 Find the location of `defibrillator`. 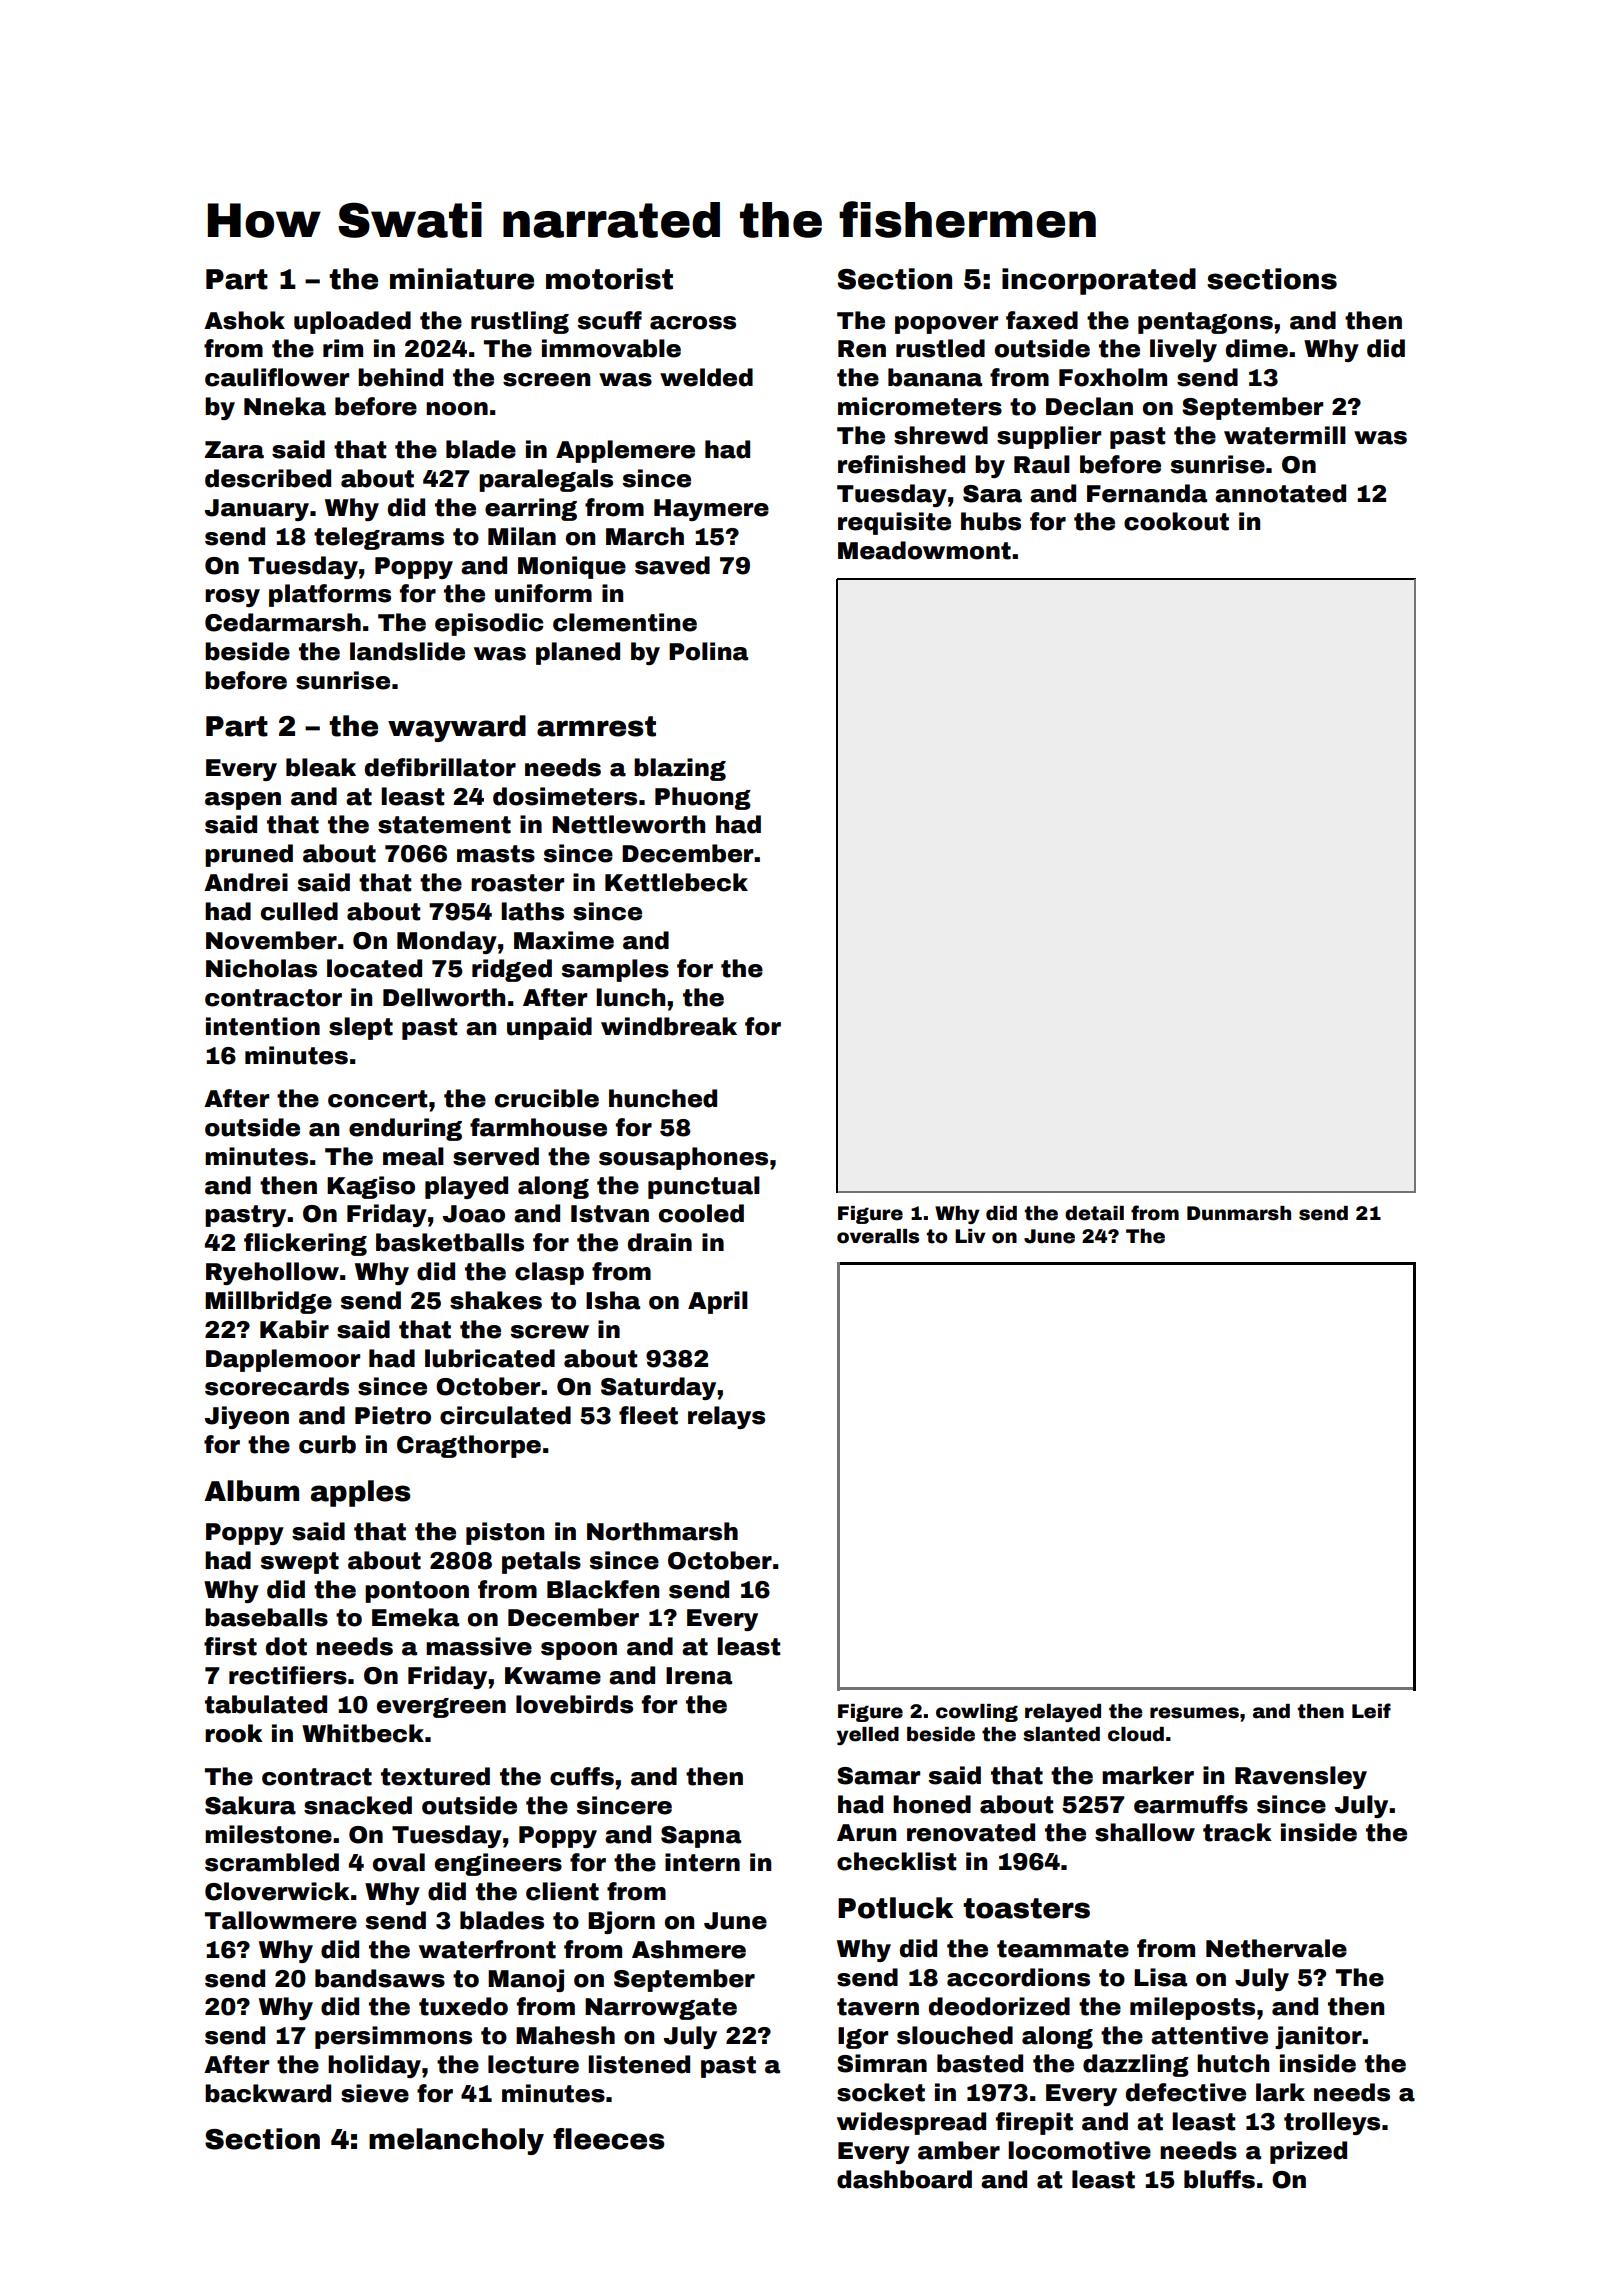

defibrillator is located at coordinates (440, 767).
